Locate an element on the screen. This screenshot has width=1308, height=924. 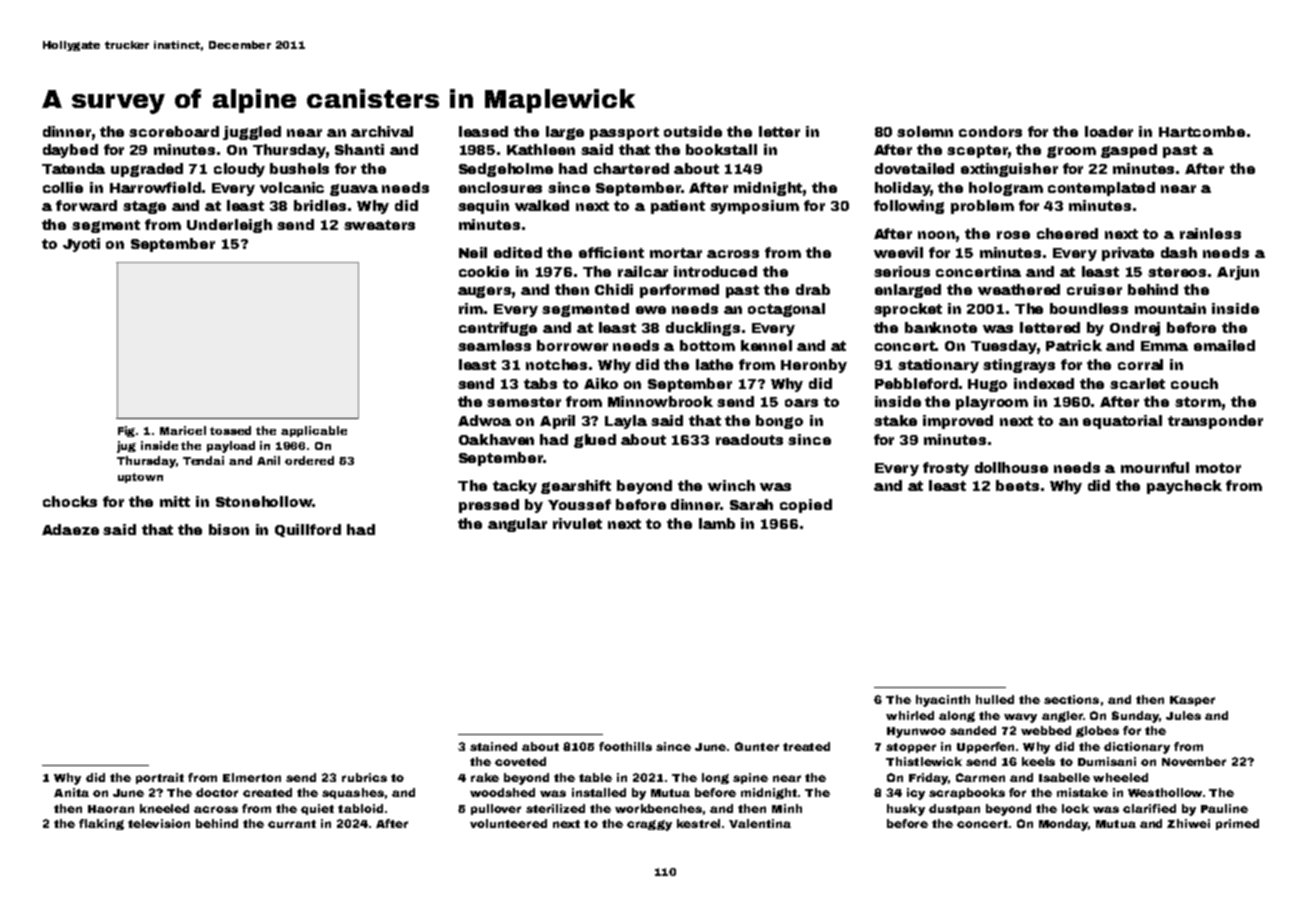
foothills is located at coordinates (625, 746).
